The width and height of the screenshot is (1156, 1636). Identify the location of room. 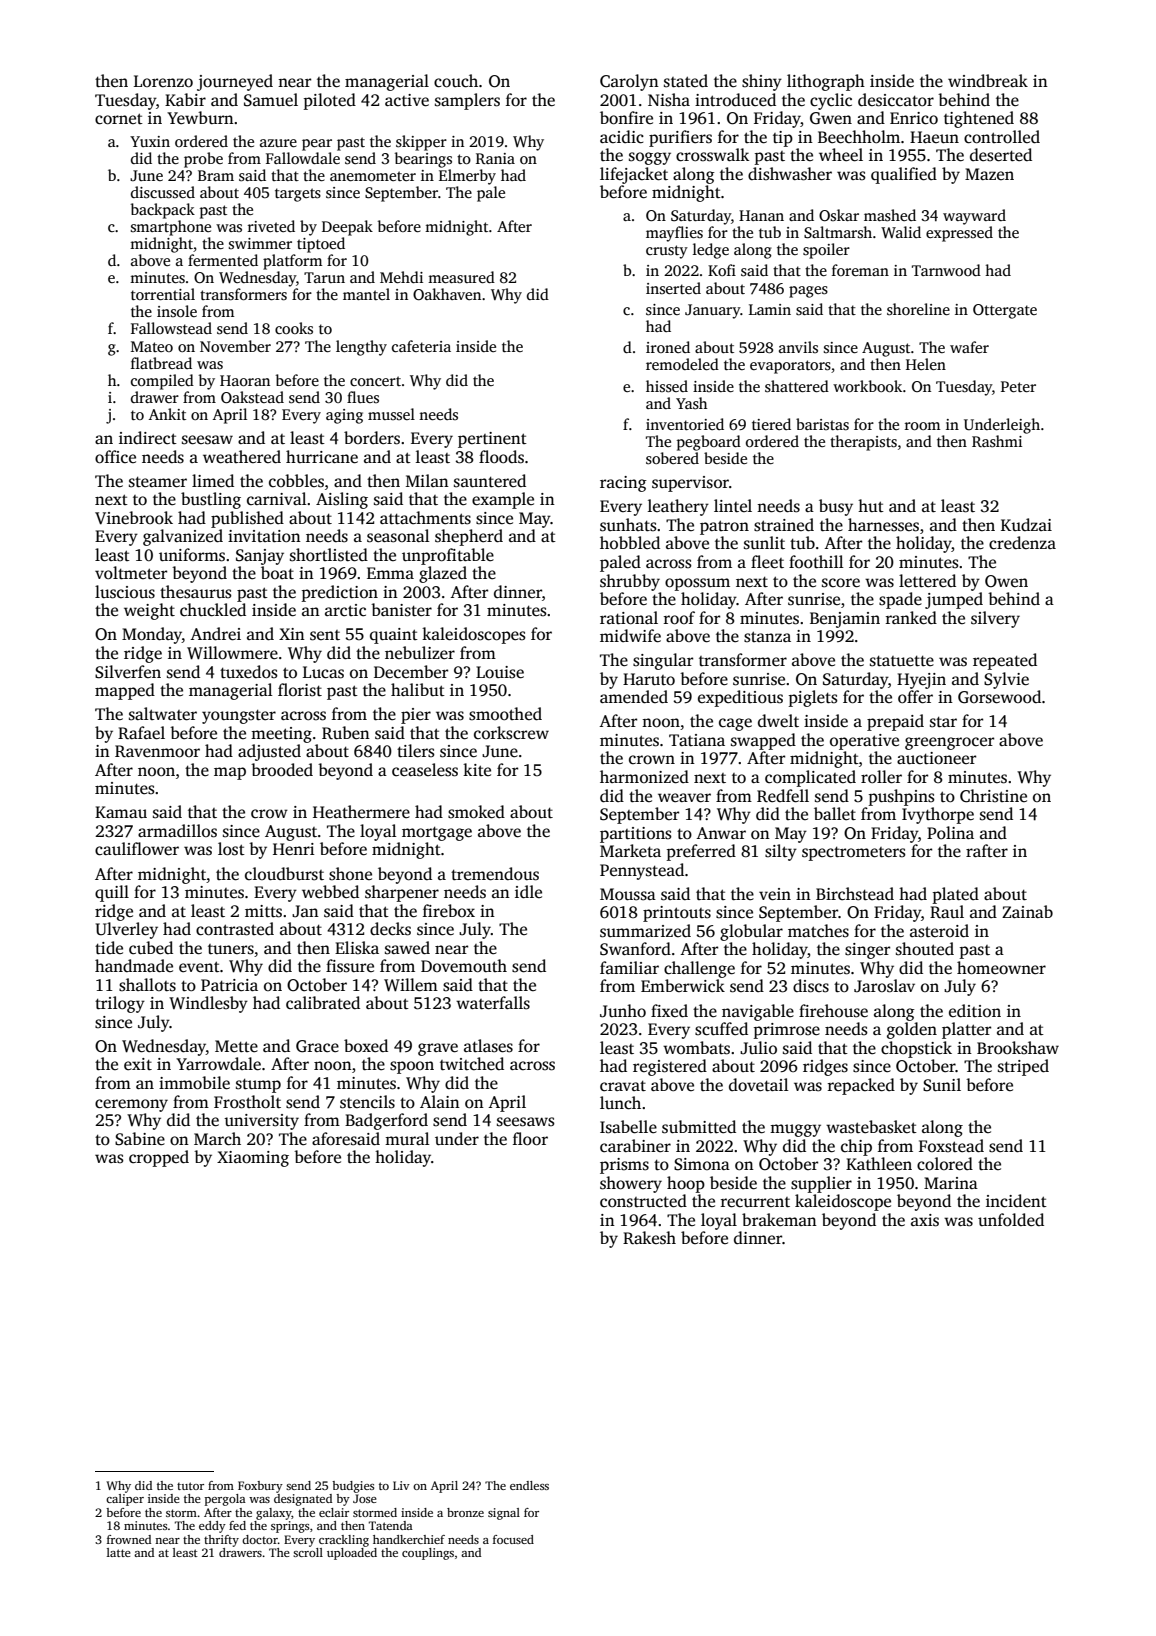
(922, 426).
